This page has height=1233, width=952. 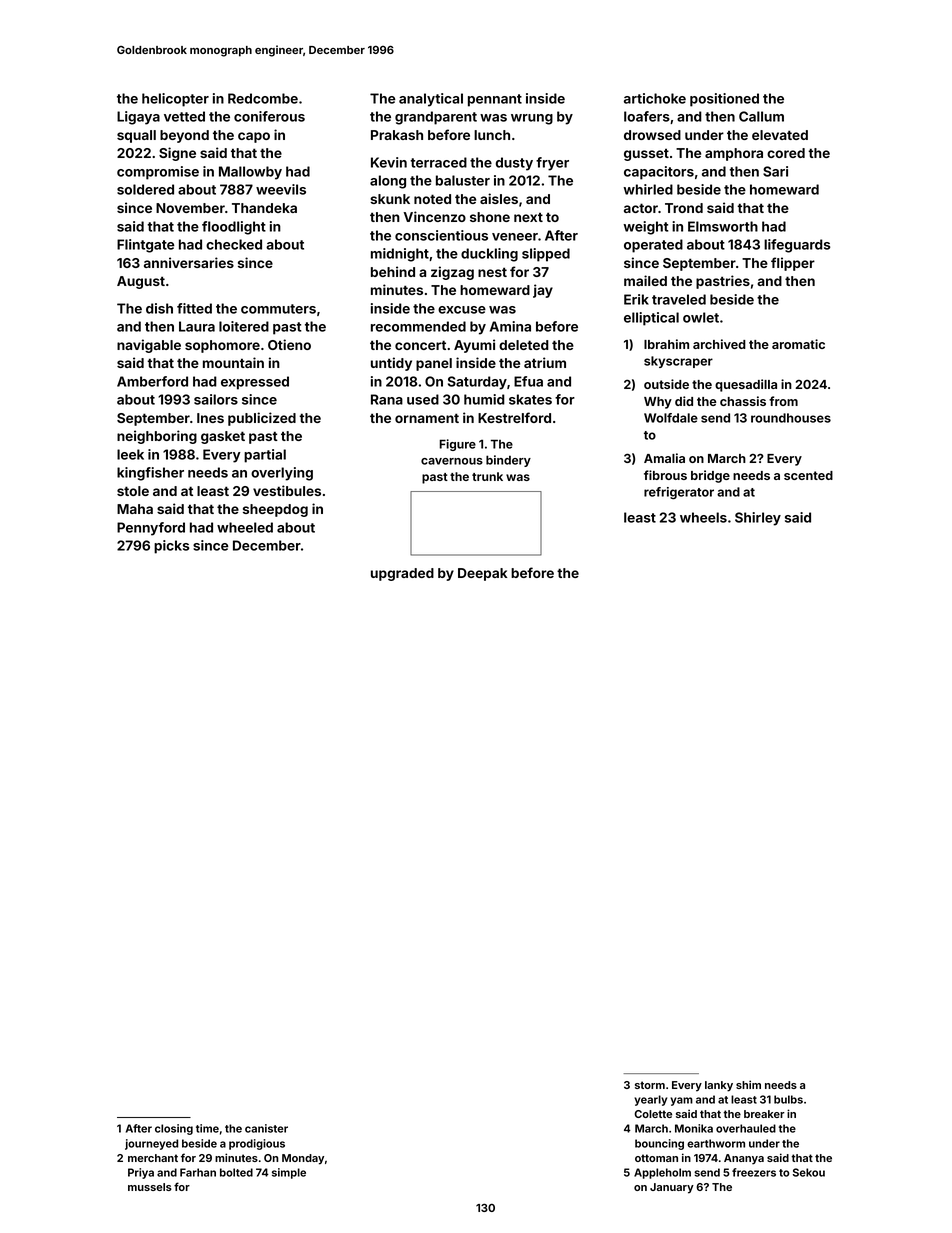 What do you see at coordinates (671, 418) in the page?
I see `Wolfdale` at bounding box center [671, 418].
